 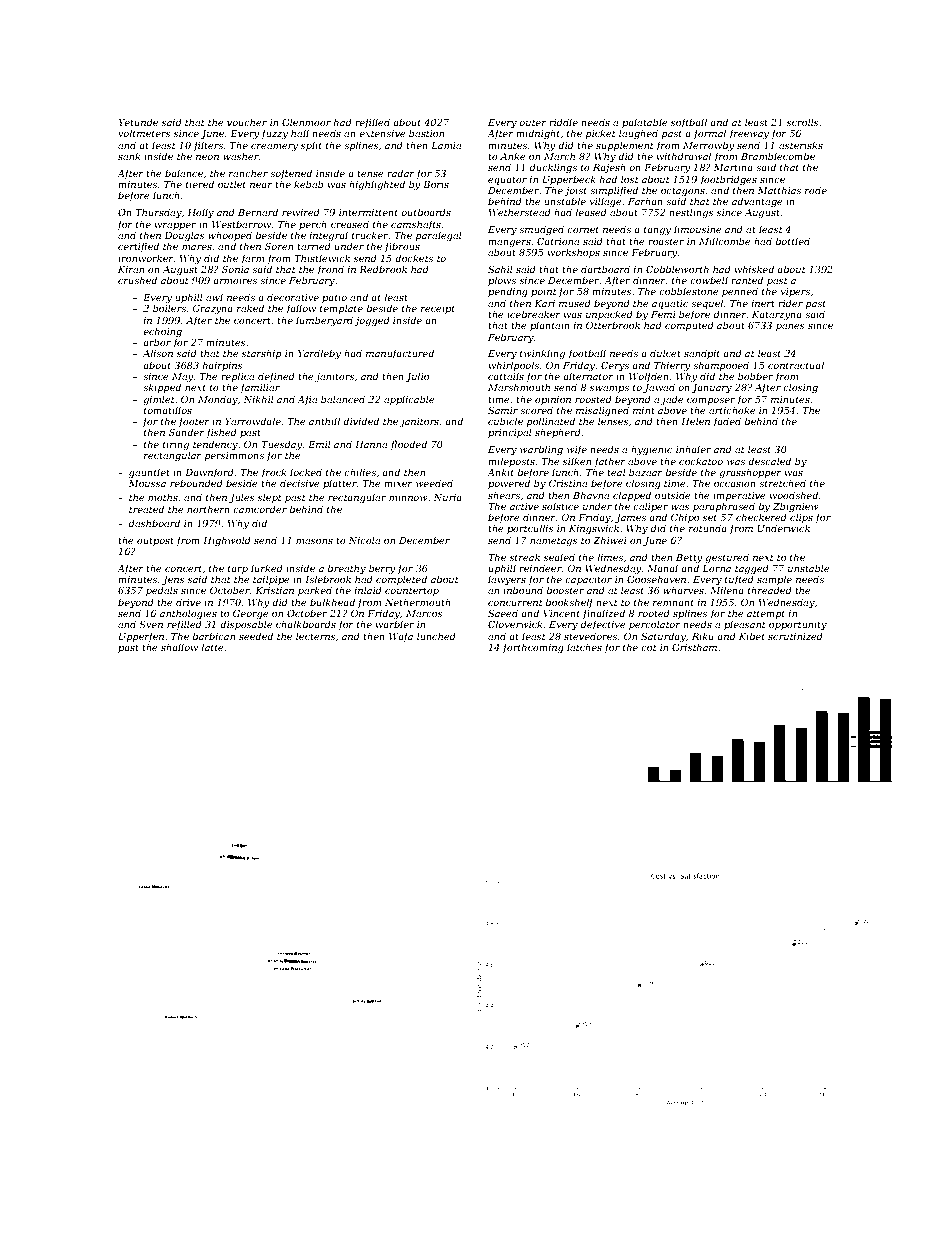 What do you see at coordinates (803, 122) in the screenshot?
I see `scrolls` at bounding box center [803, 122].
